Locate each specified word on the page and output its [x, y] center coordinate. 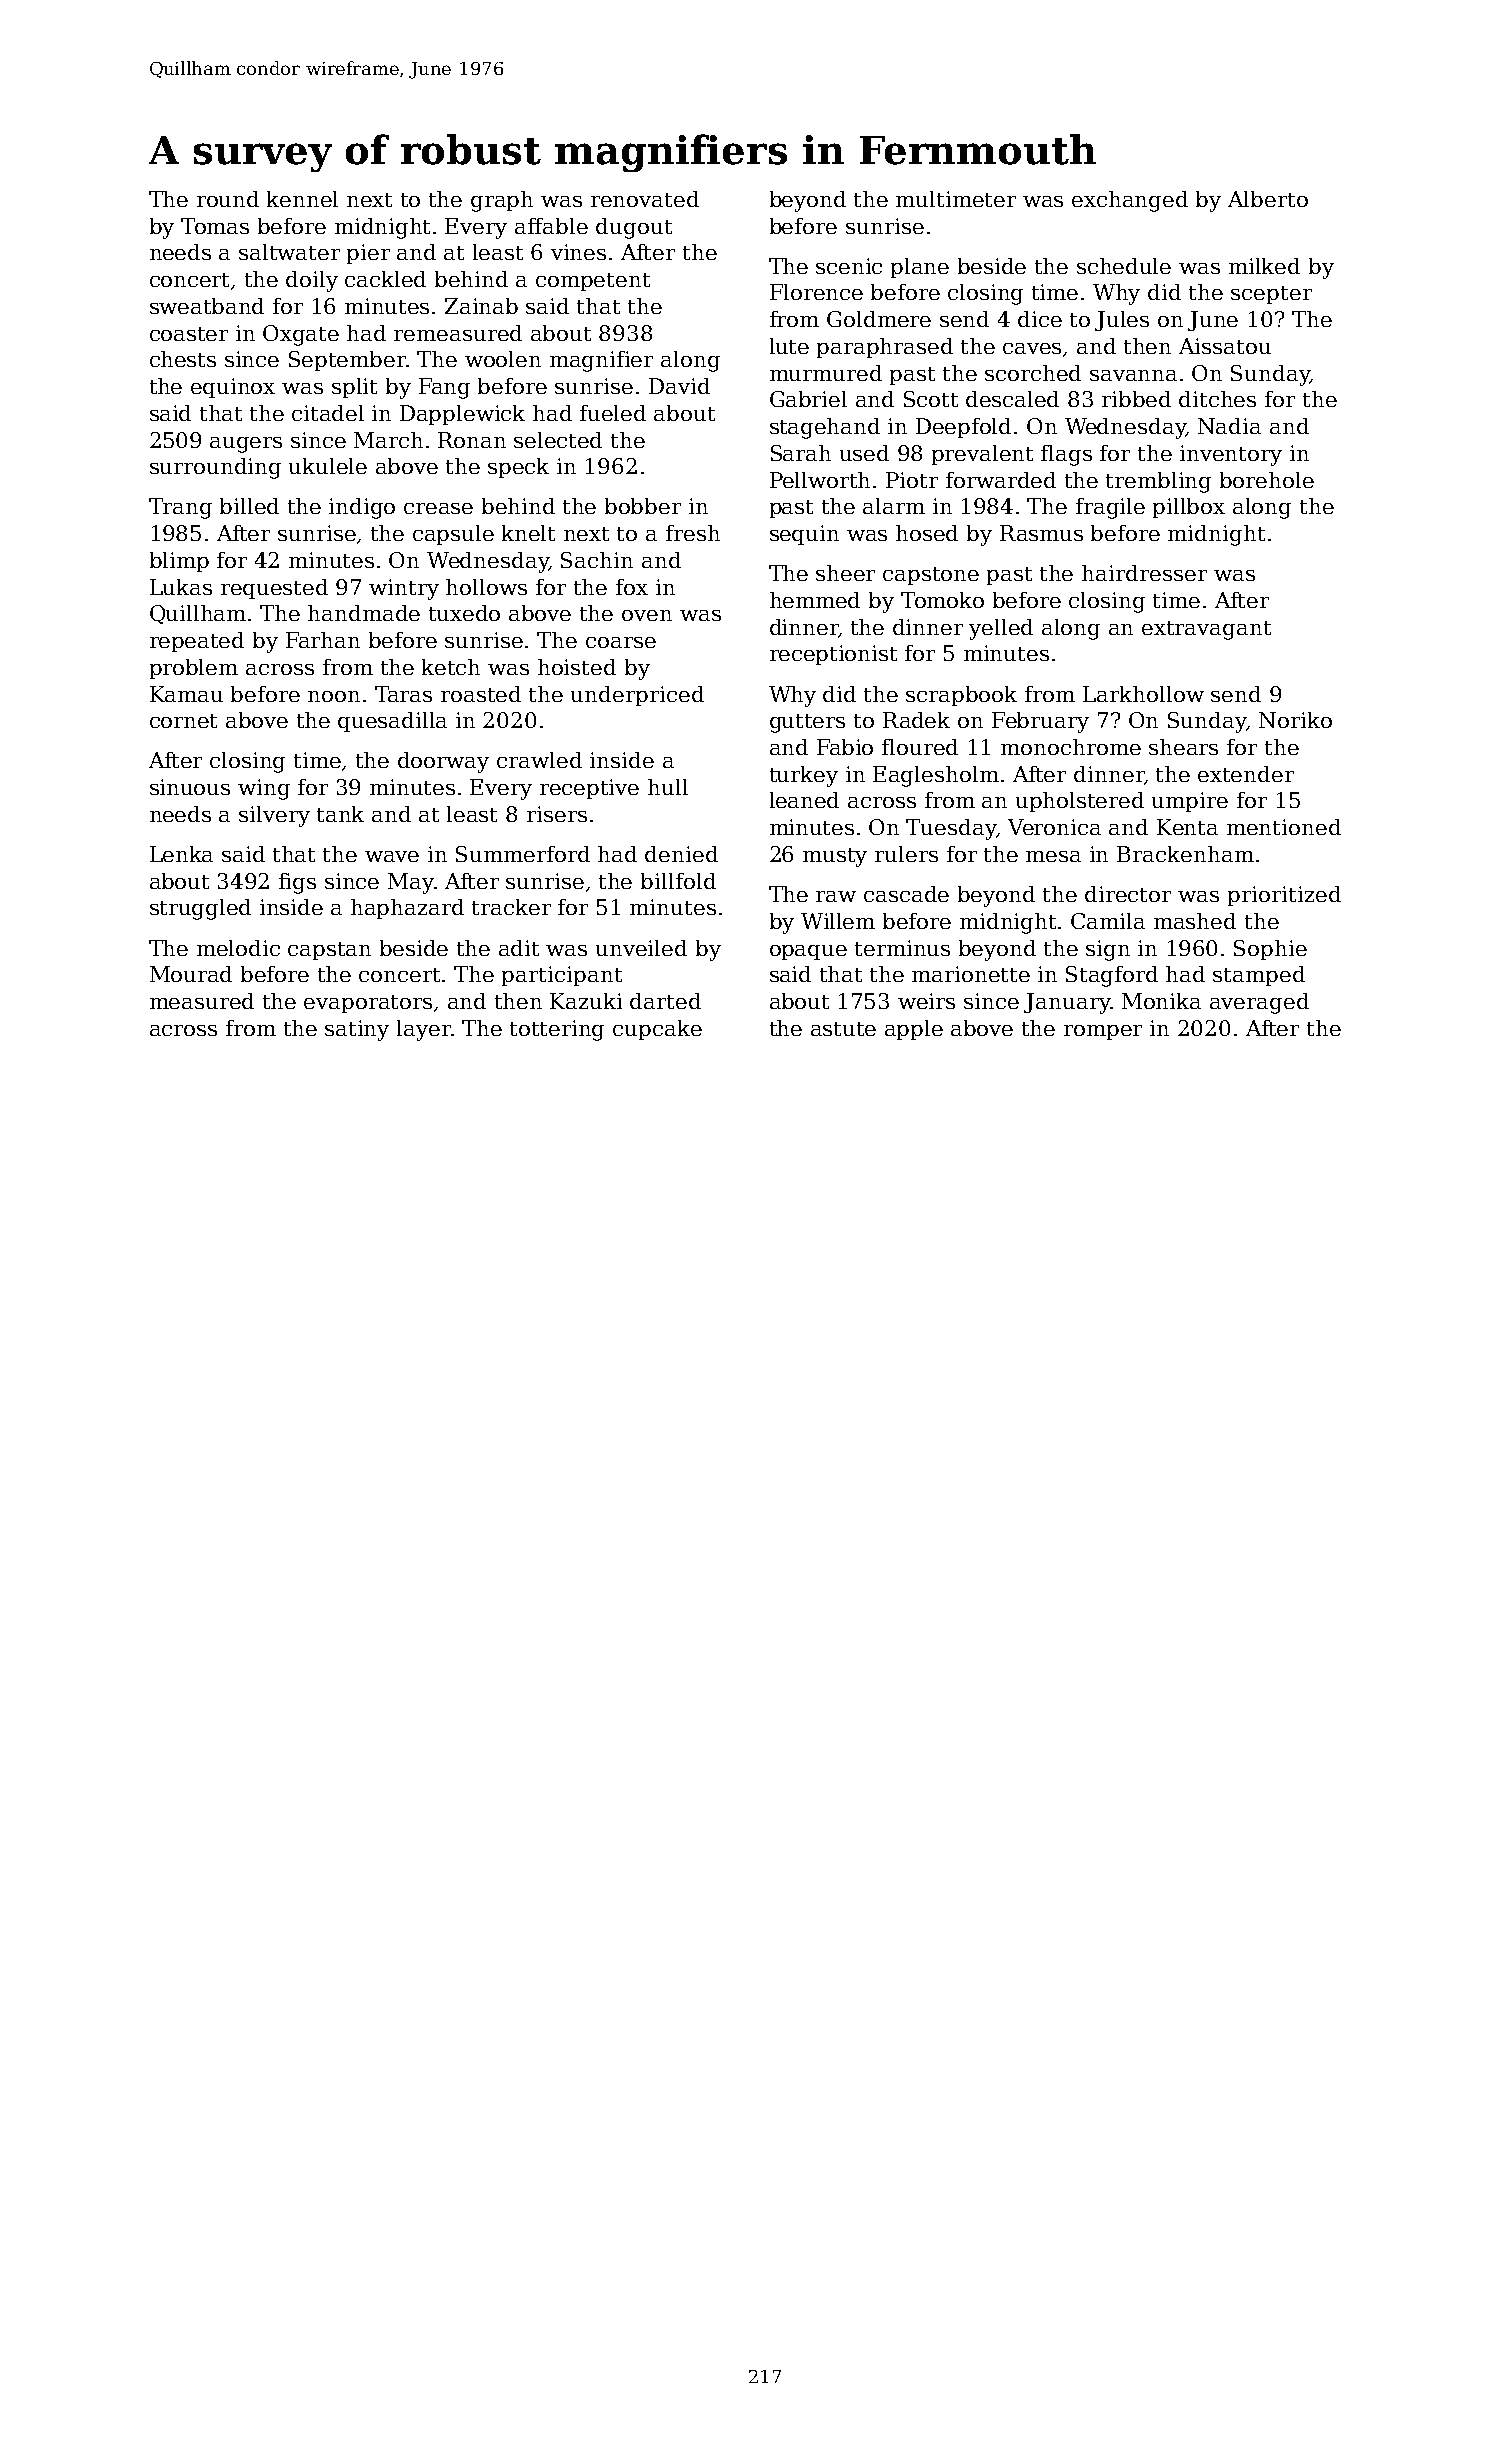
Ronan [472, 440]
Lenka [181, 854]
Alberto [1268, 199]
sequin [804, 535]
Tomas [215, 226]
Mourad [191, 974]
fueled [613, 413]
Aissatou [1225, 346]
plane [920, 268]
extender [1246, 774]
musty [835, 857]
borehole [1267, 480]
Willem [838, 921]
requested [274, 589]
